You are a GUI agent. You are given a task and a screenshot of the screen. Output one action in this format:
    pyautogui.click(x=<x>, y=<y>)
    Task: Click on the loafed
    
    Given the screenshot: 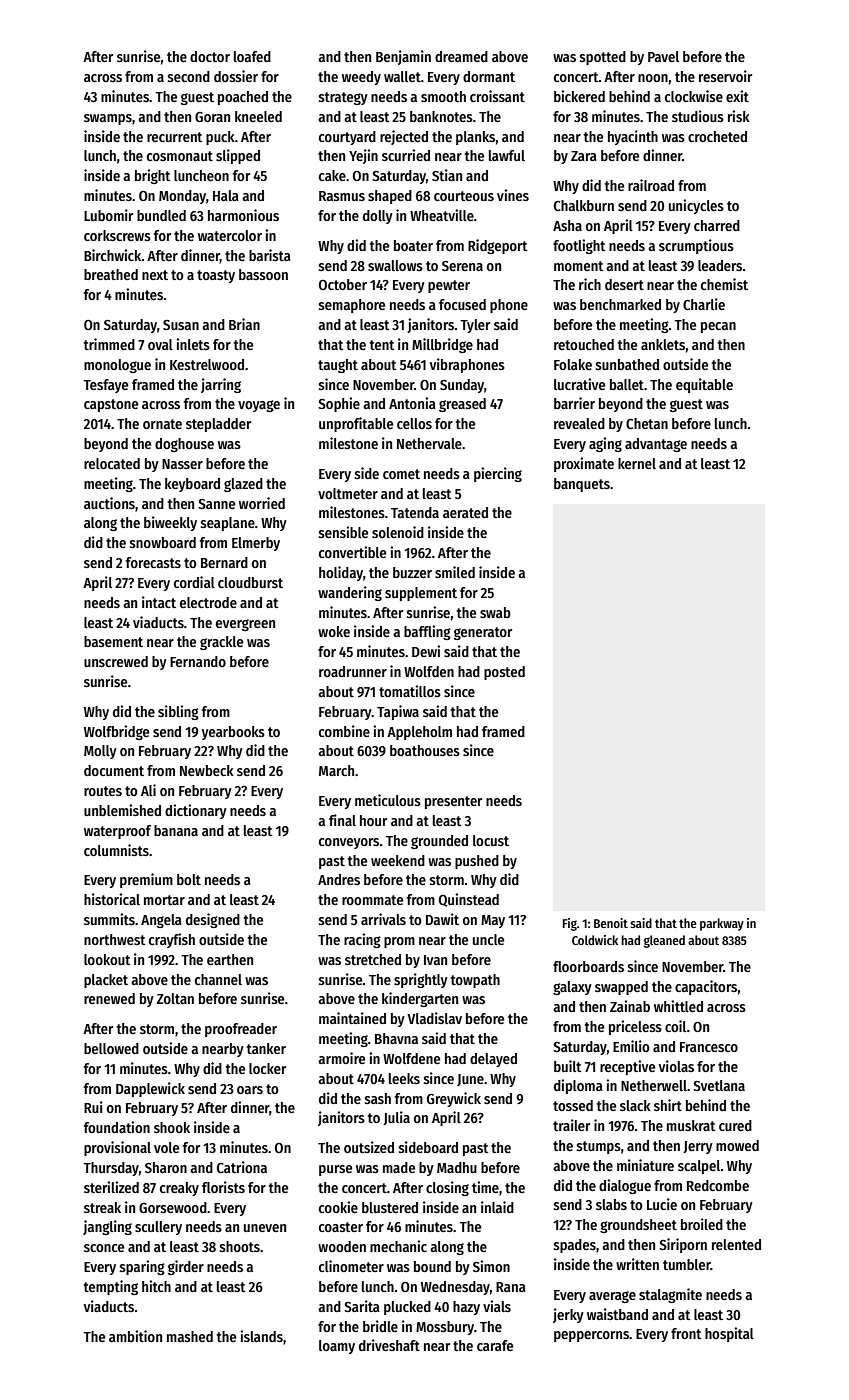 What is the action you would take?
    pyautogui.click(x=252, y=56)
